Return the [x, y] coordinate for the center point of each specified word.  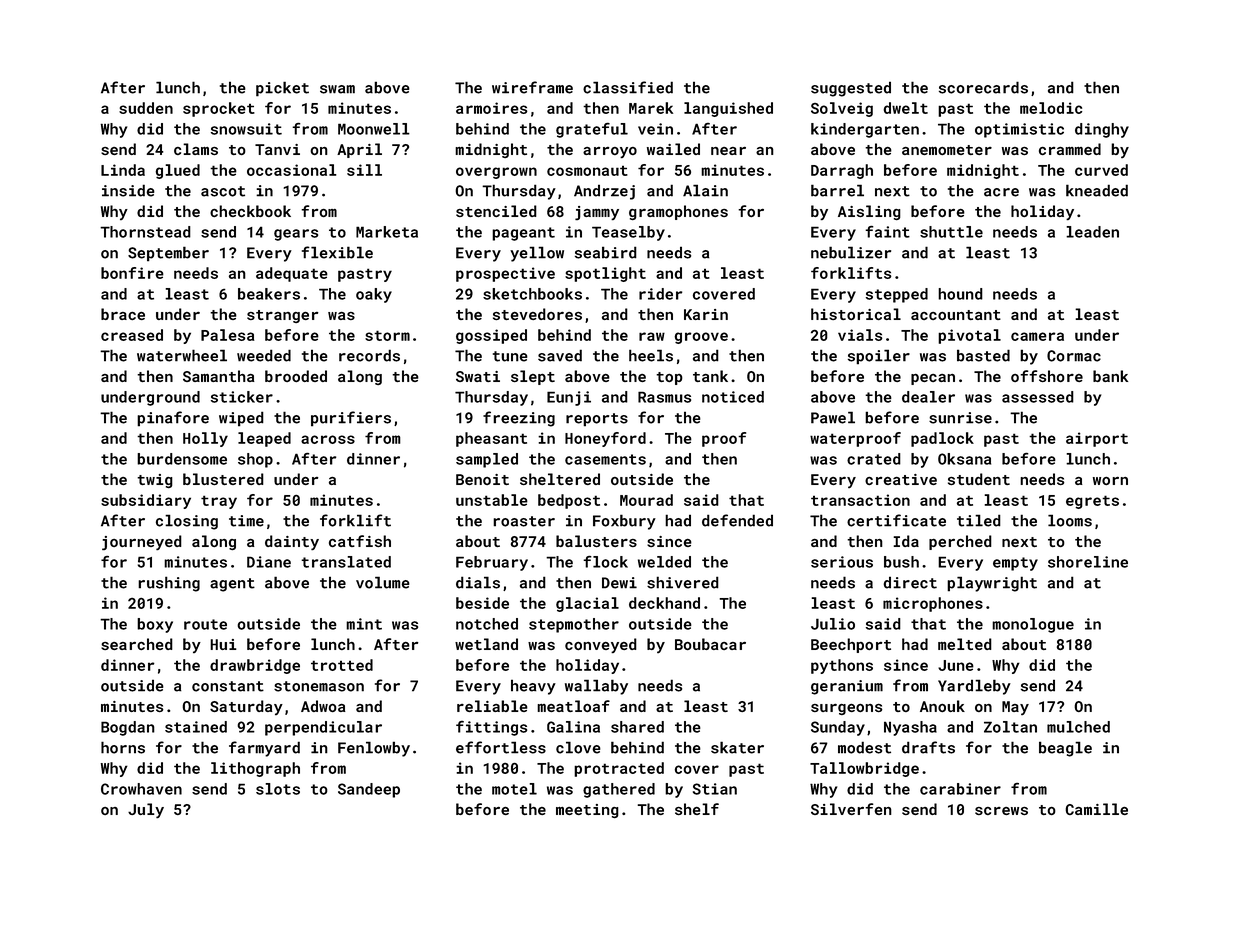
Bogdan [128, 728]
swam [337, 89]
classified [628, 87]
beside [482, 603]
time [246, 521]
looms [1070, 520]
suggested [851, 89]
